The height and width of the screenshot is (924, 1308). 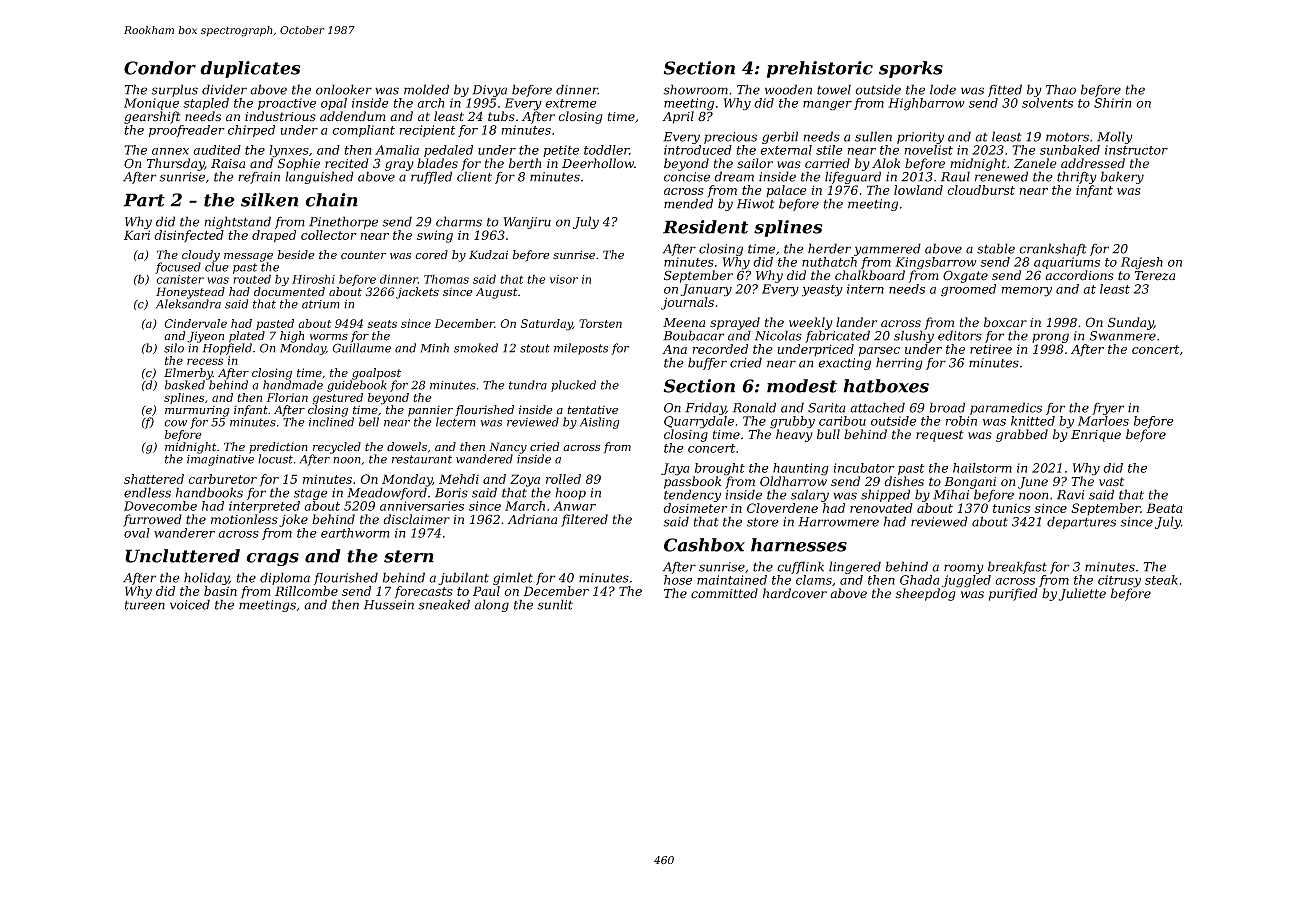 What do you see at coordinates (353, 116) in the screenshot?
I see `addendum` at bounding box center [353, 116].
